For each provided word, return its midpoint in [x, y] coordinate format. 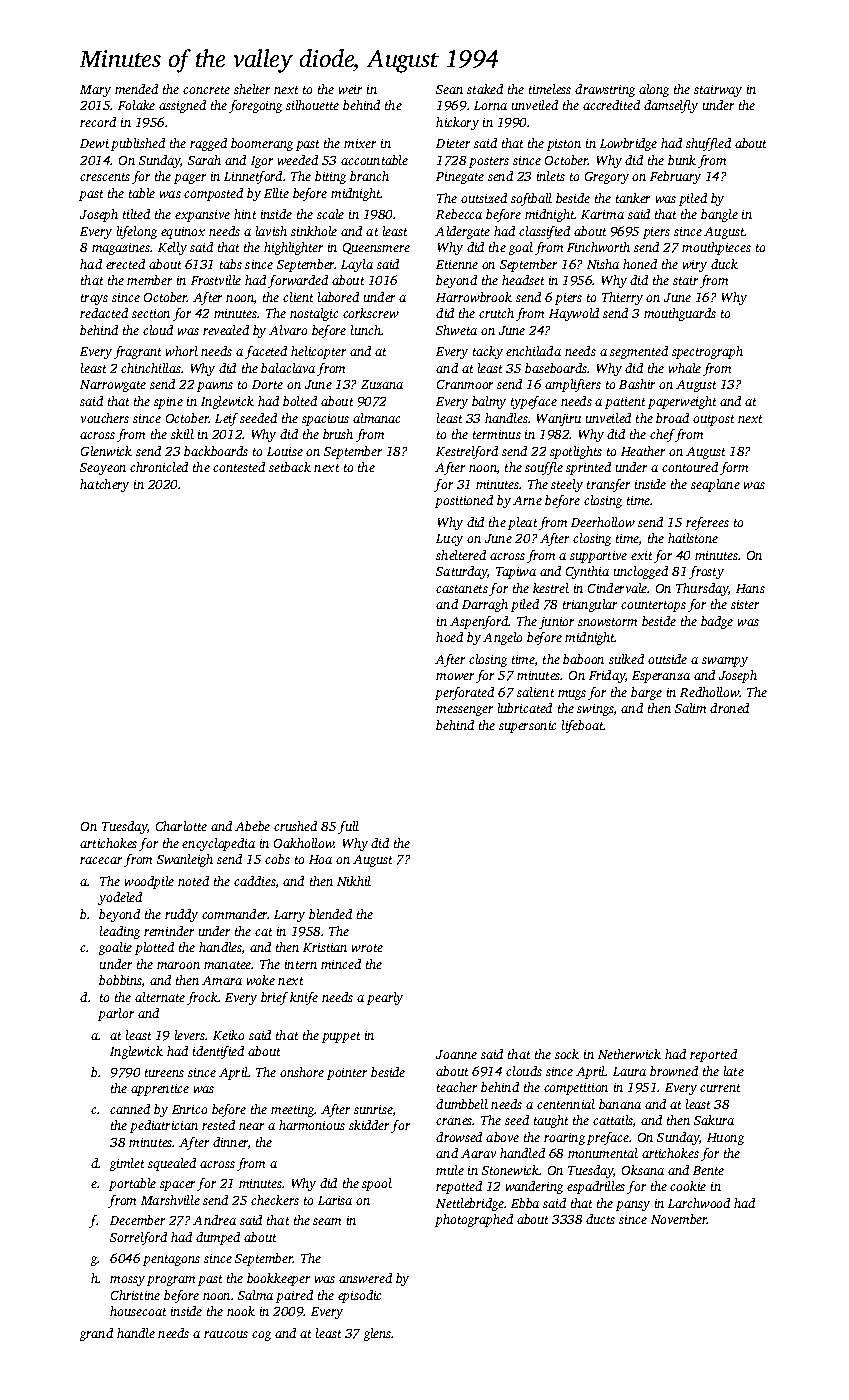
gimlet [127, 1164]
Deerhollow [603, 522]
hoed [449, 637]
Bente [708, 1170]
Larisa [335, 1200]
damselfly [671, 106]
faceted [266, 352]
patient [625, 403]
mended [136, 89]
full [348, 827]
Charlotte [181, 826]
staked [485, 89]
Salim [690, 708]
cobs [277, 859]
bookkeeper [278, 1279]
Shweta [456, 330]
